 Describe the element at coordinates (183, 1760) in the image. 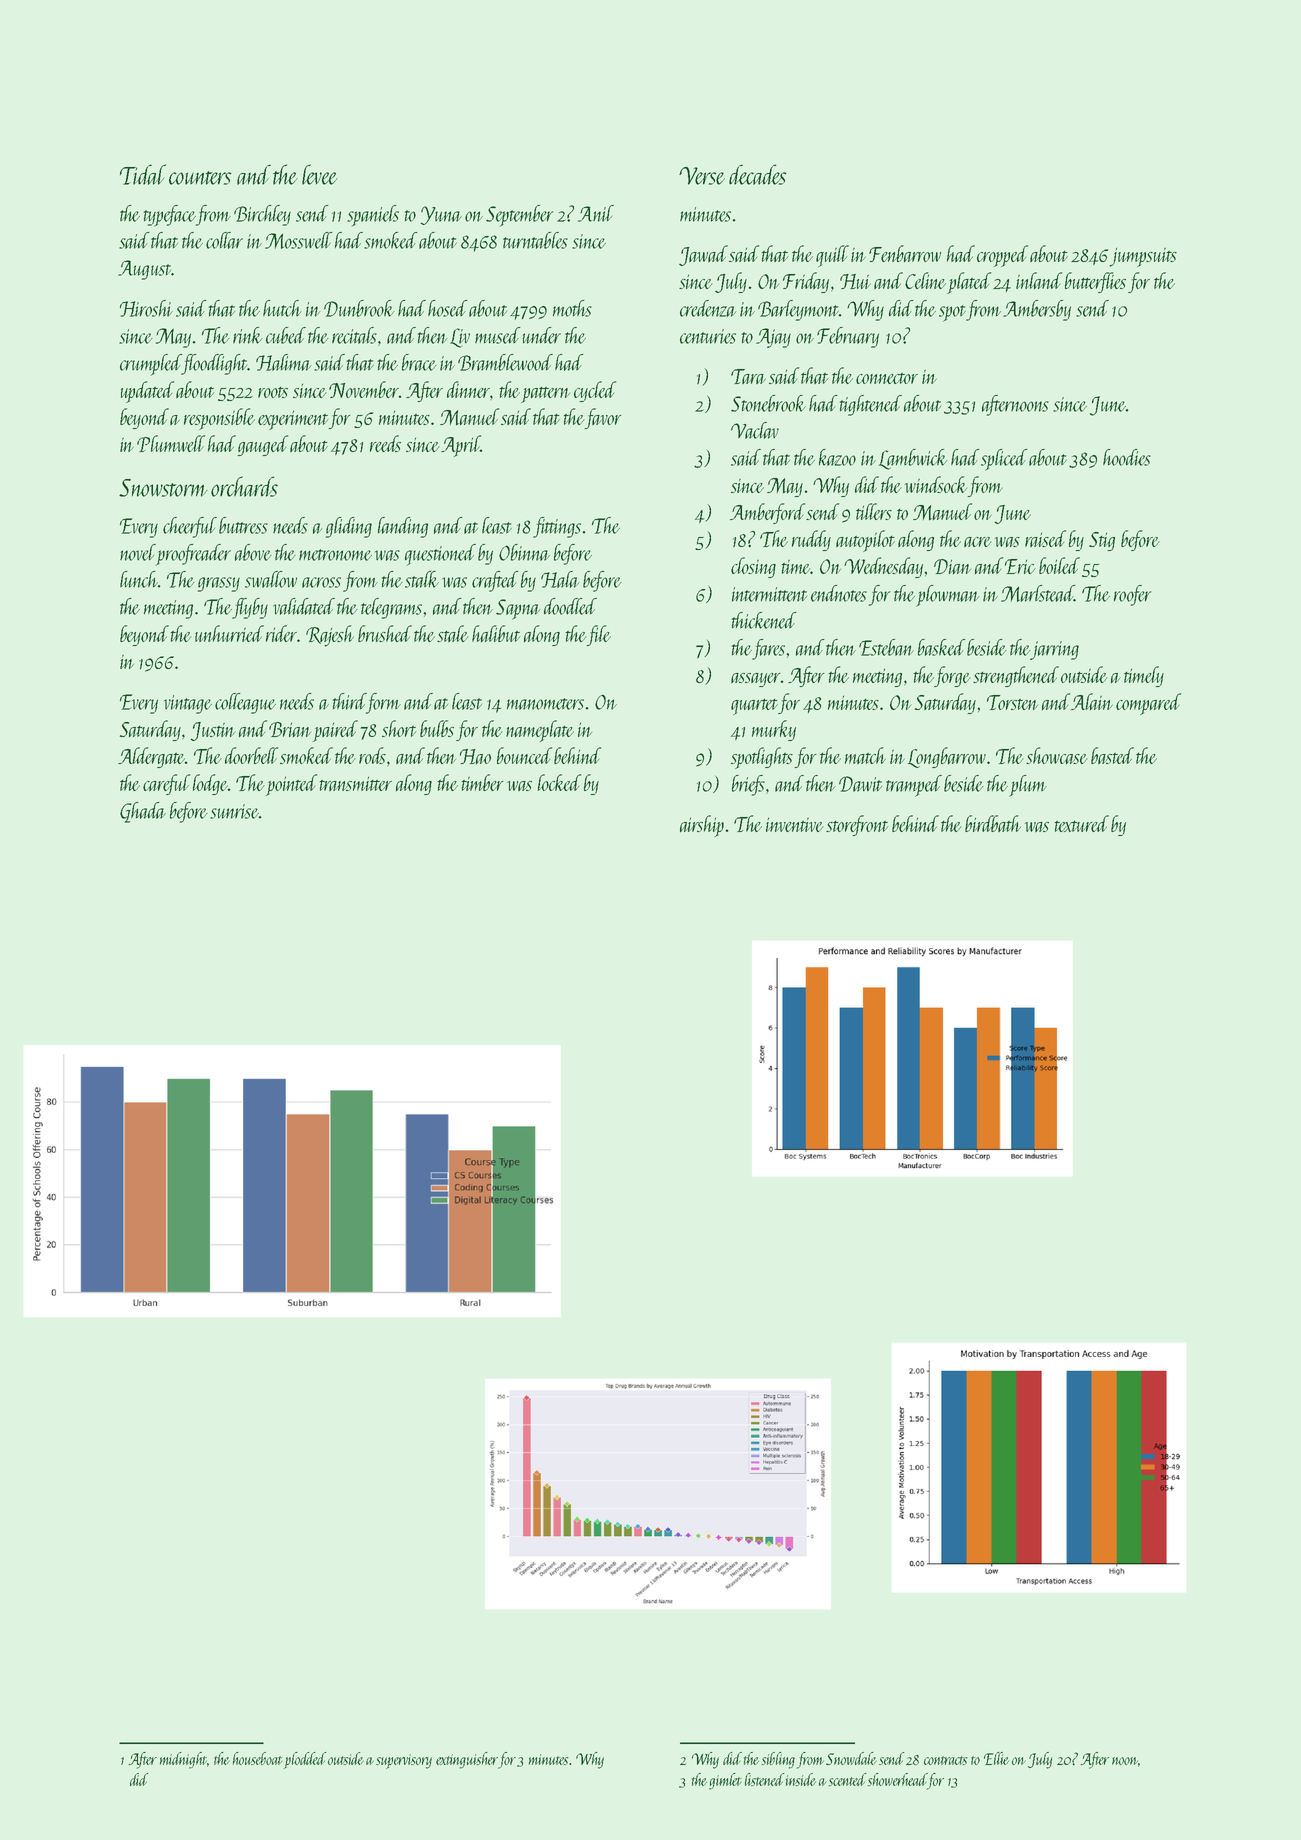

I see `midnight` at that location.
